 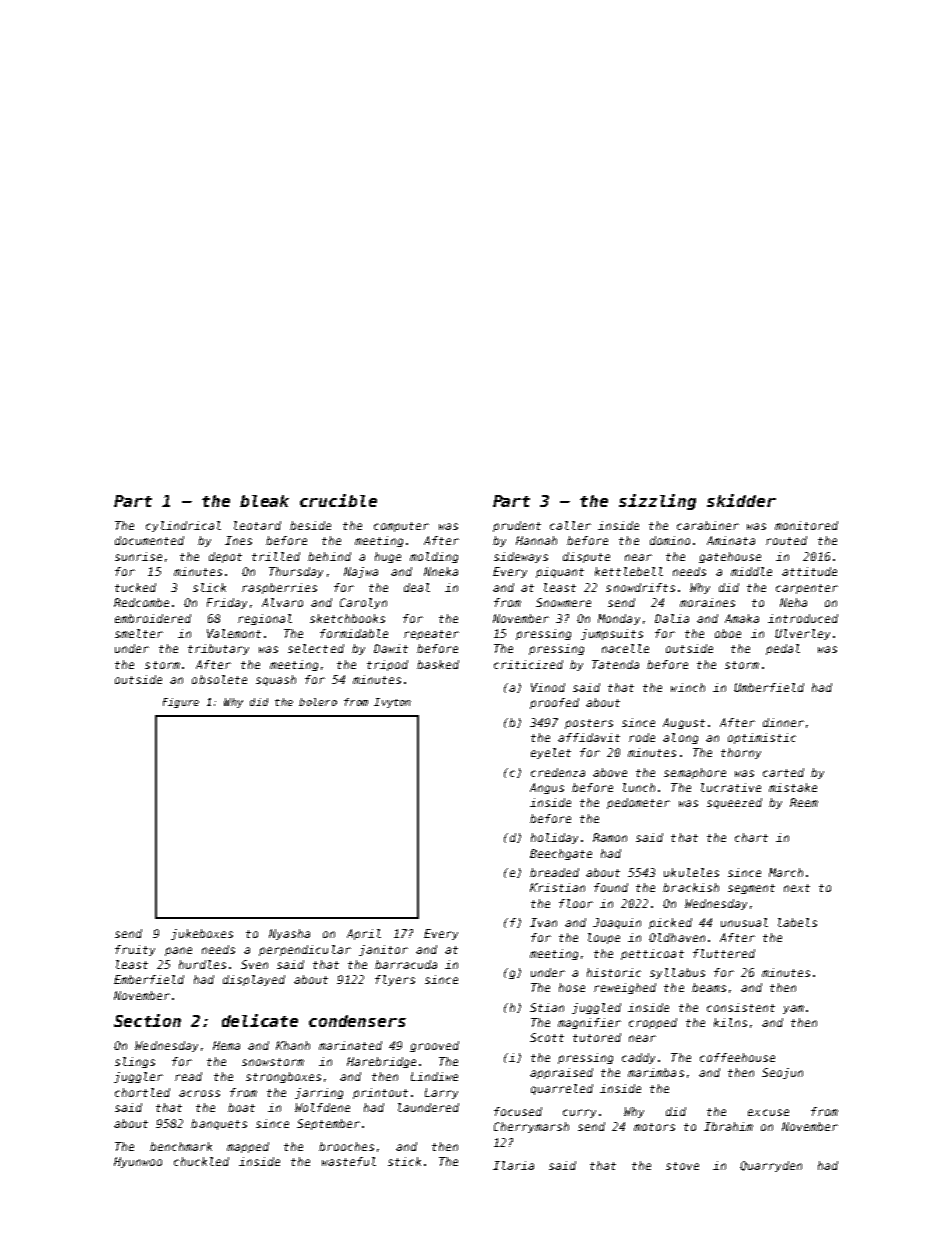 I want to click on Figure, so click(x=181, y=703).
